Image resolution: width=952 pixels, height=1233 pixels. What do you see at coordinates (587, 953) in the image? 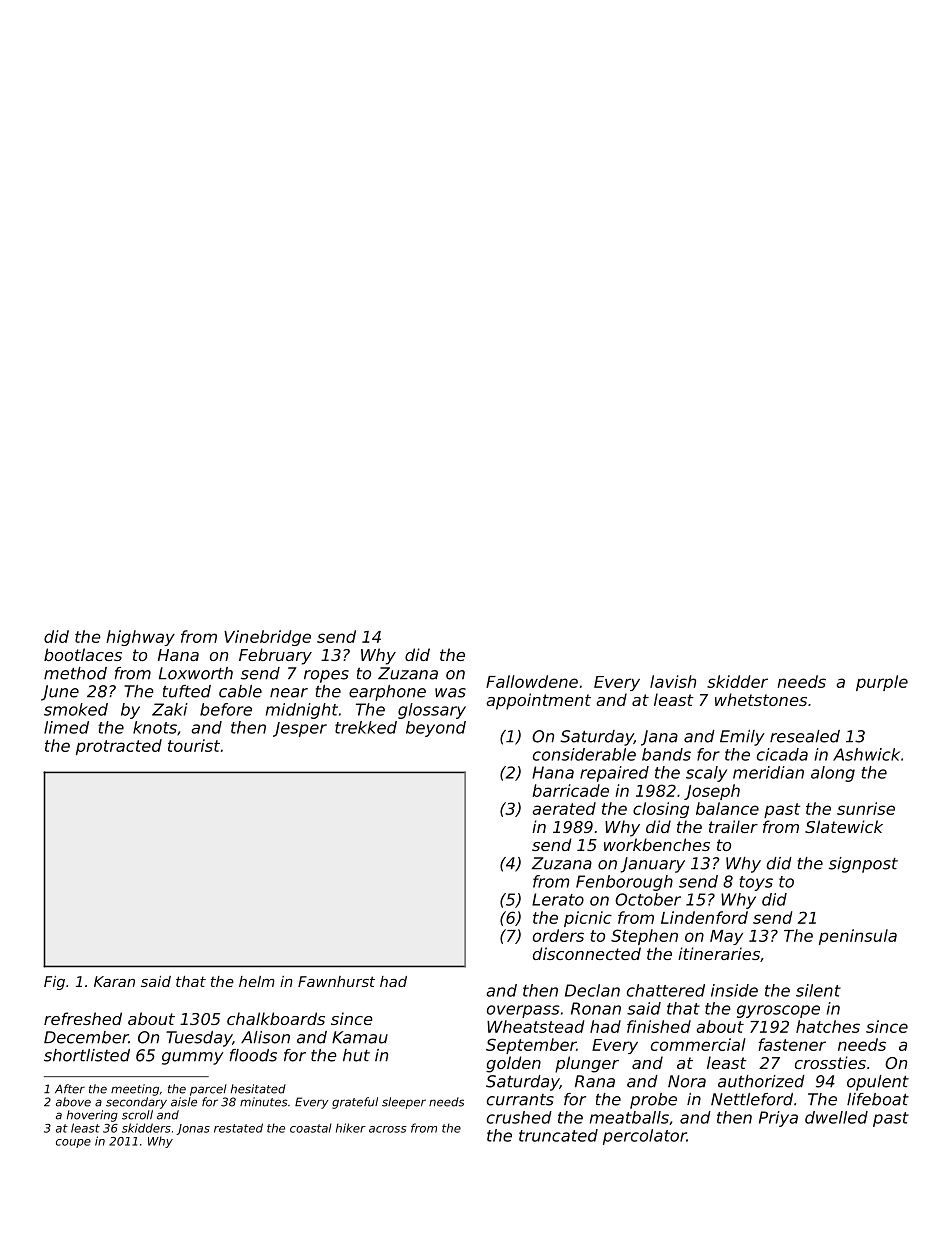
I see `disconnected` at bounding box center [587, 953].
